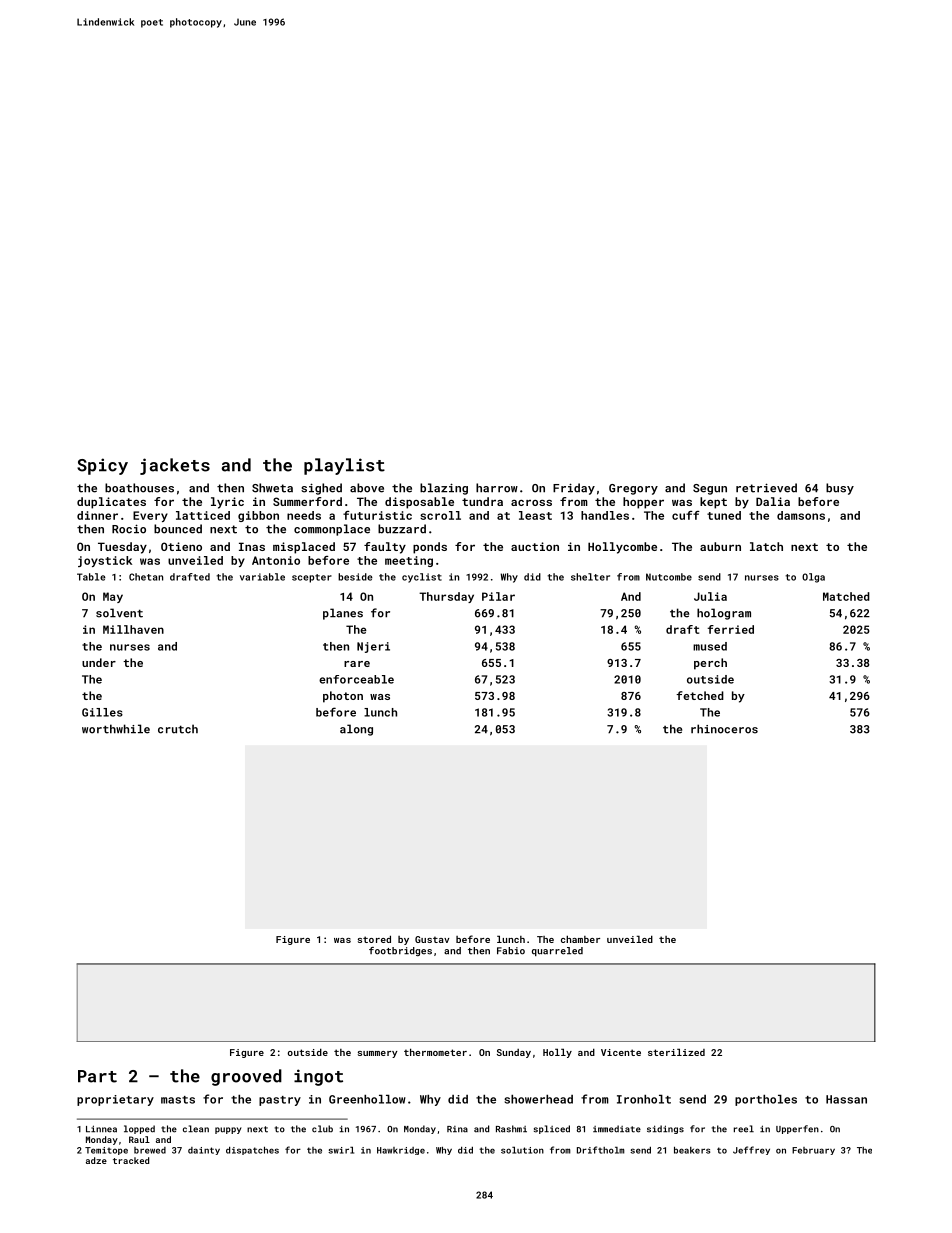 Image resolution: width=952 pixels, height=1233 pixels. Describe the element at coordinates (97, 1076) in the page. I see `Part` at that location.
